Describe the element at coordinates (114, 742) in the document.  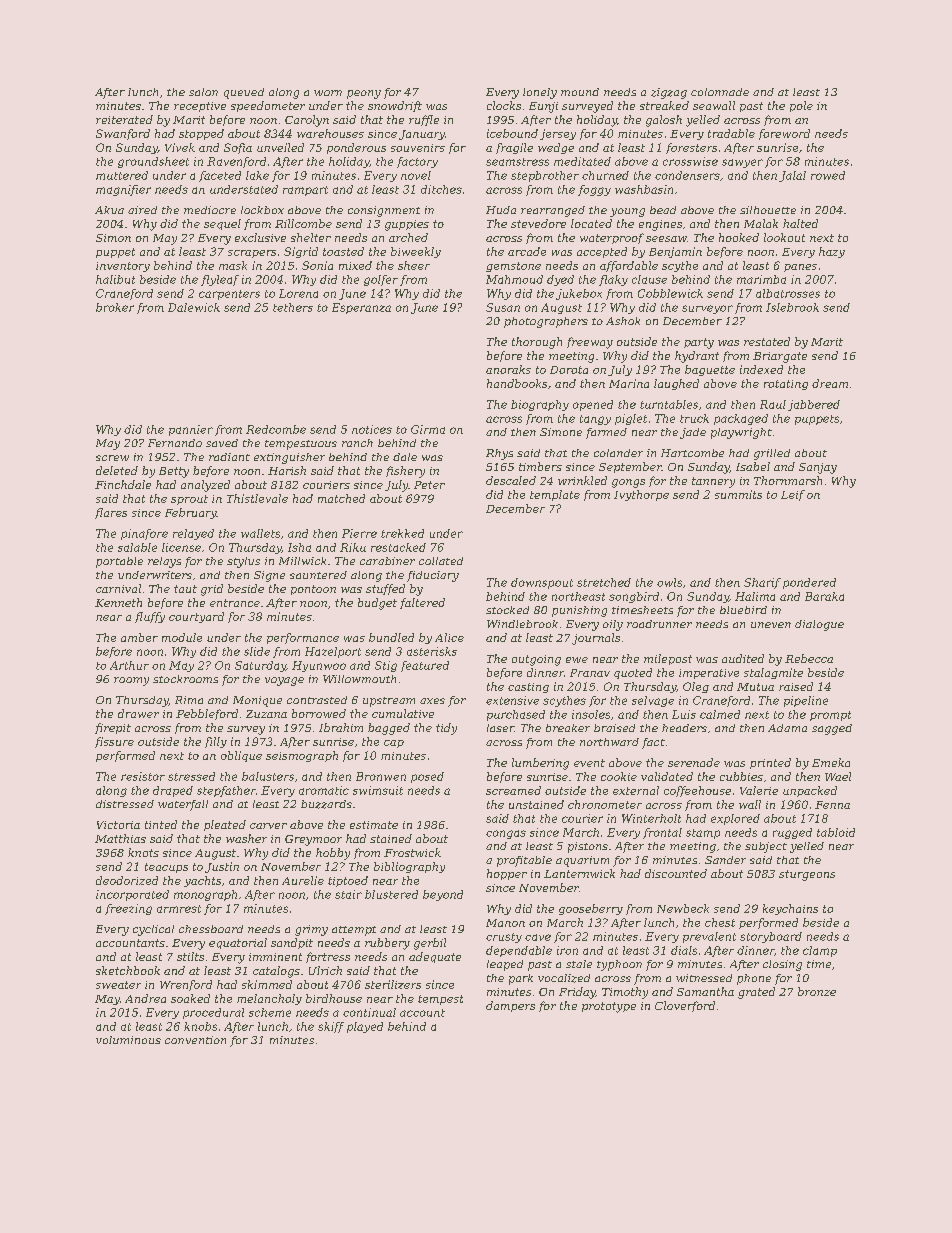
I see `fissure` at that location.
